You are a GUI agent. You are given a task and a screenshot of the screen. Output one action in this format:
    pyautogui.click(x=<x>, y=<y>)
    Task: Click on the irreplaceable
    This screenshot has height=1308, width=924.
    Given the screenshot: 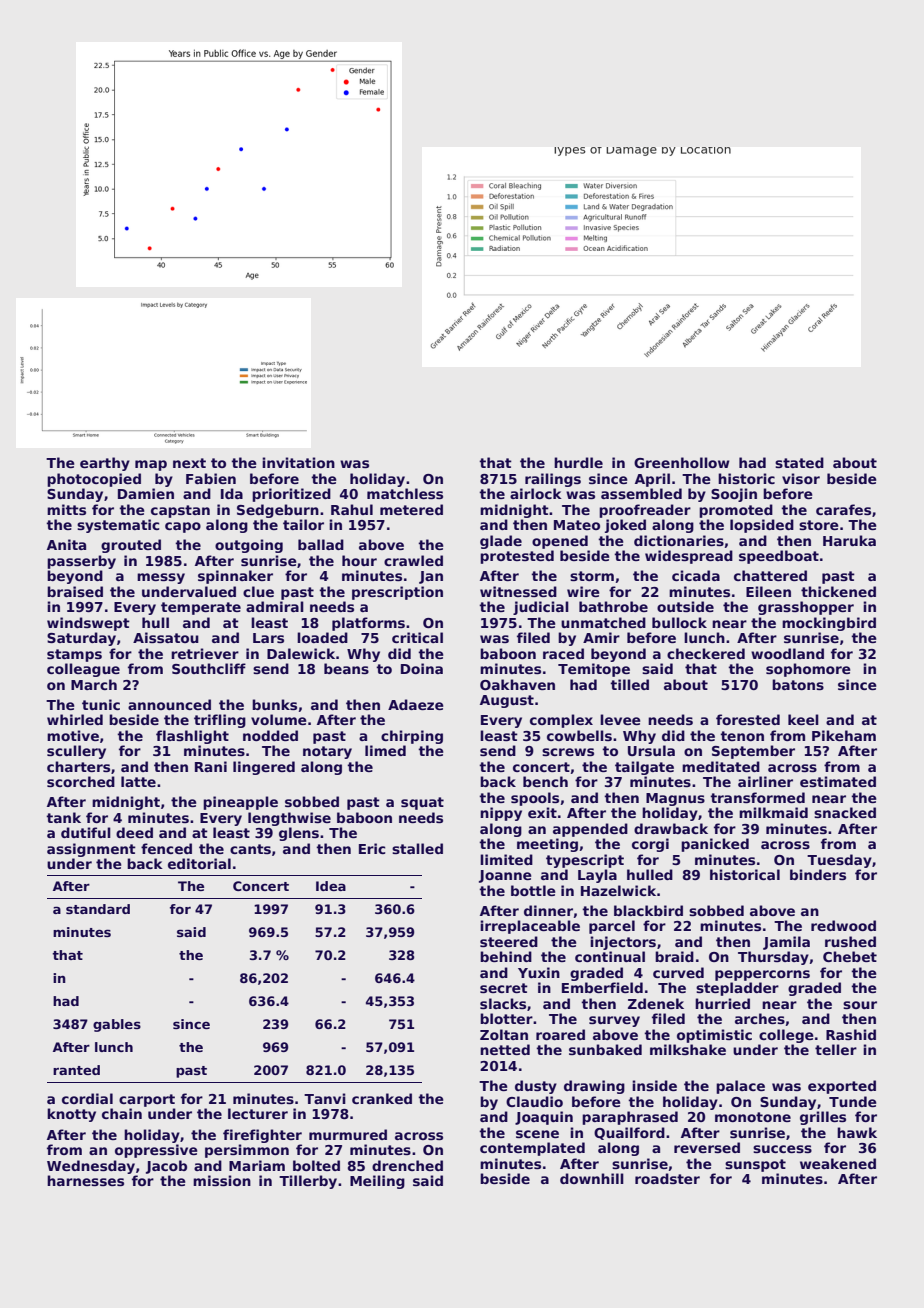 What is the action you would take?
    pyautogui.click(x=530, y=927)
